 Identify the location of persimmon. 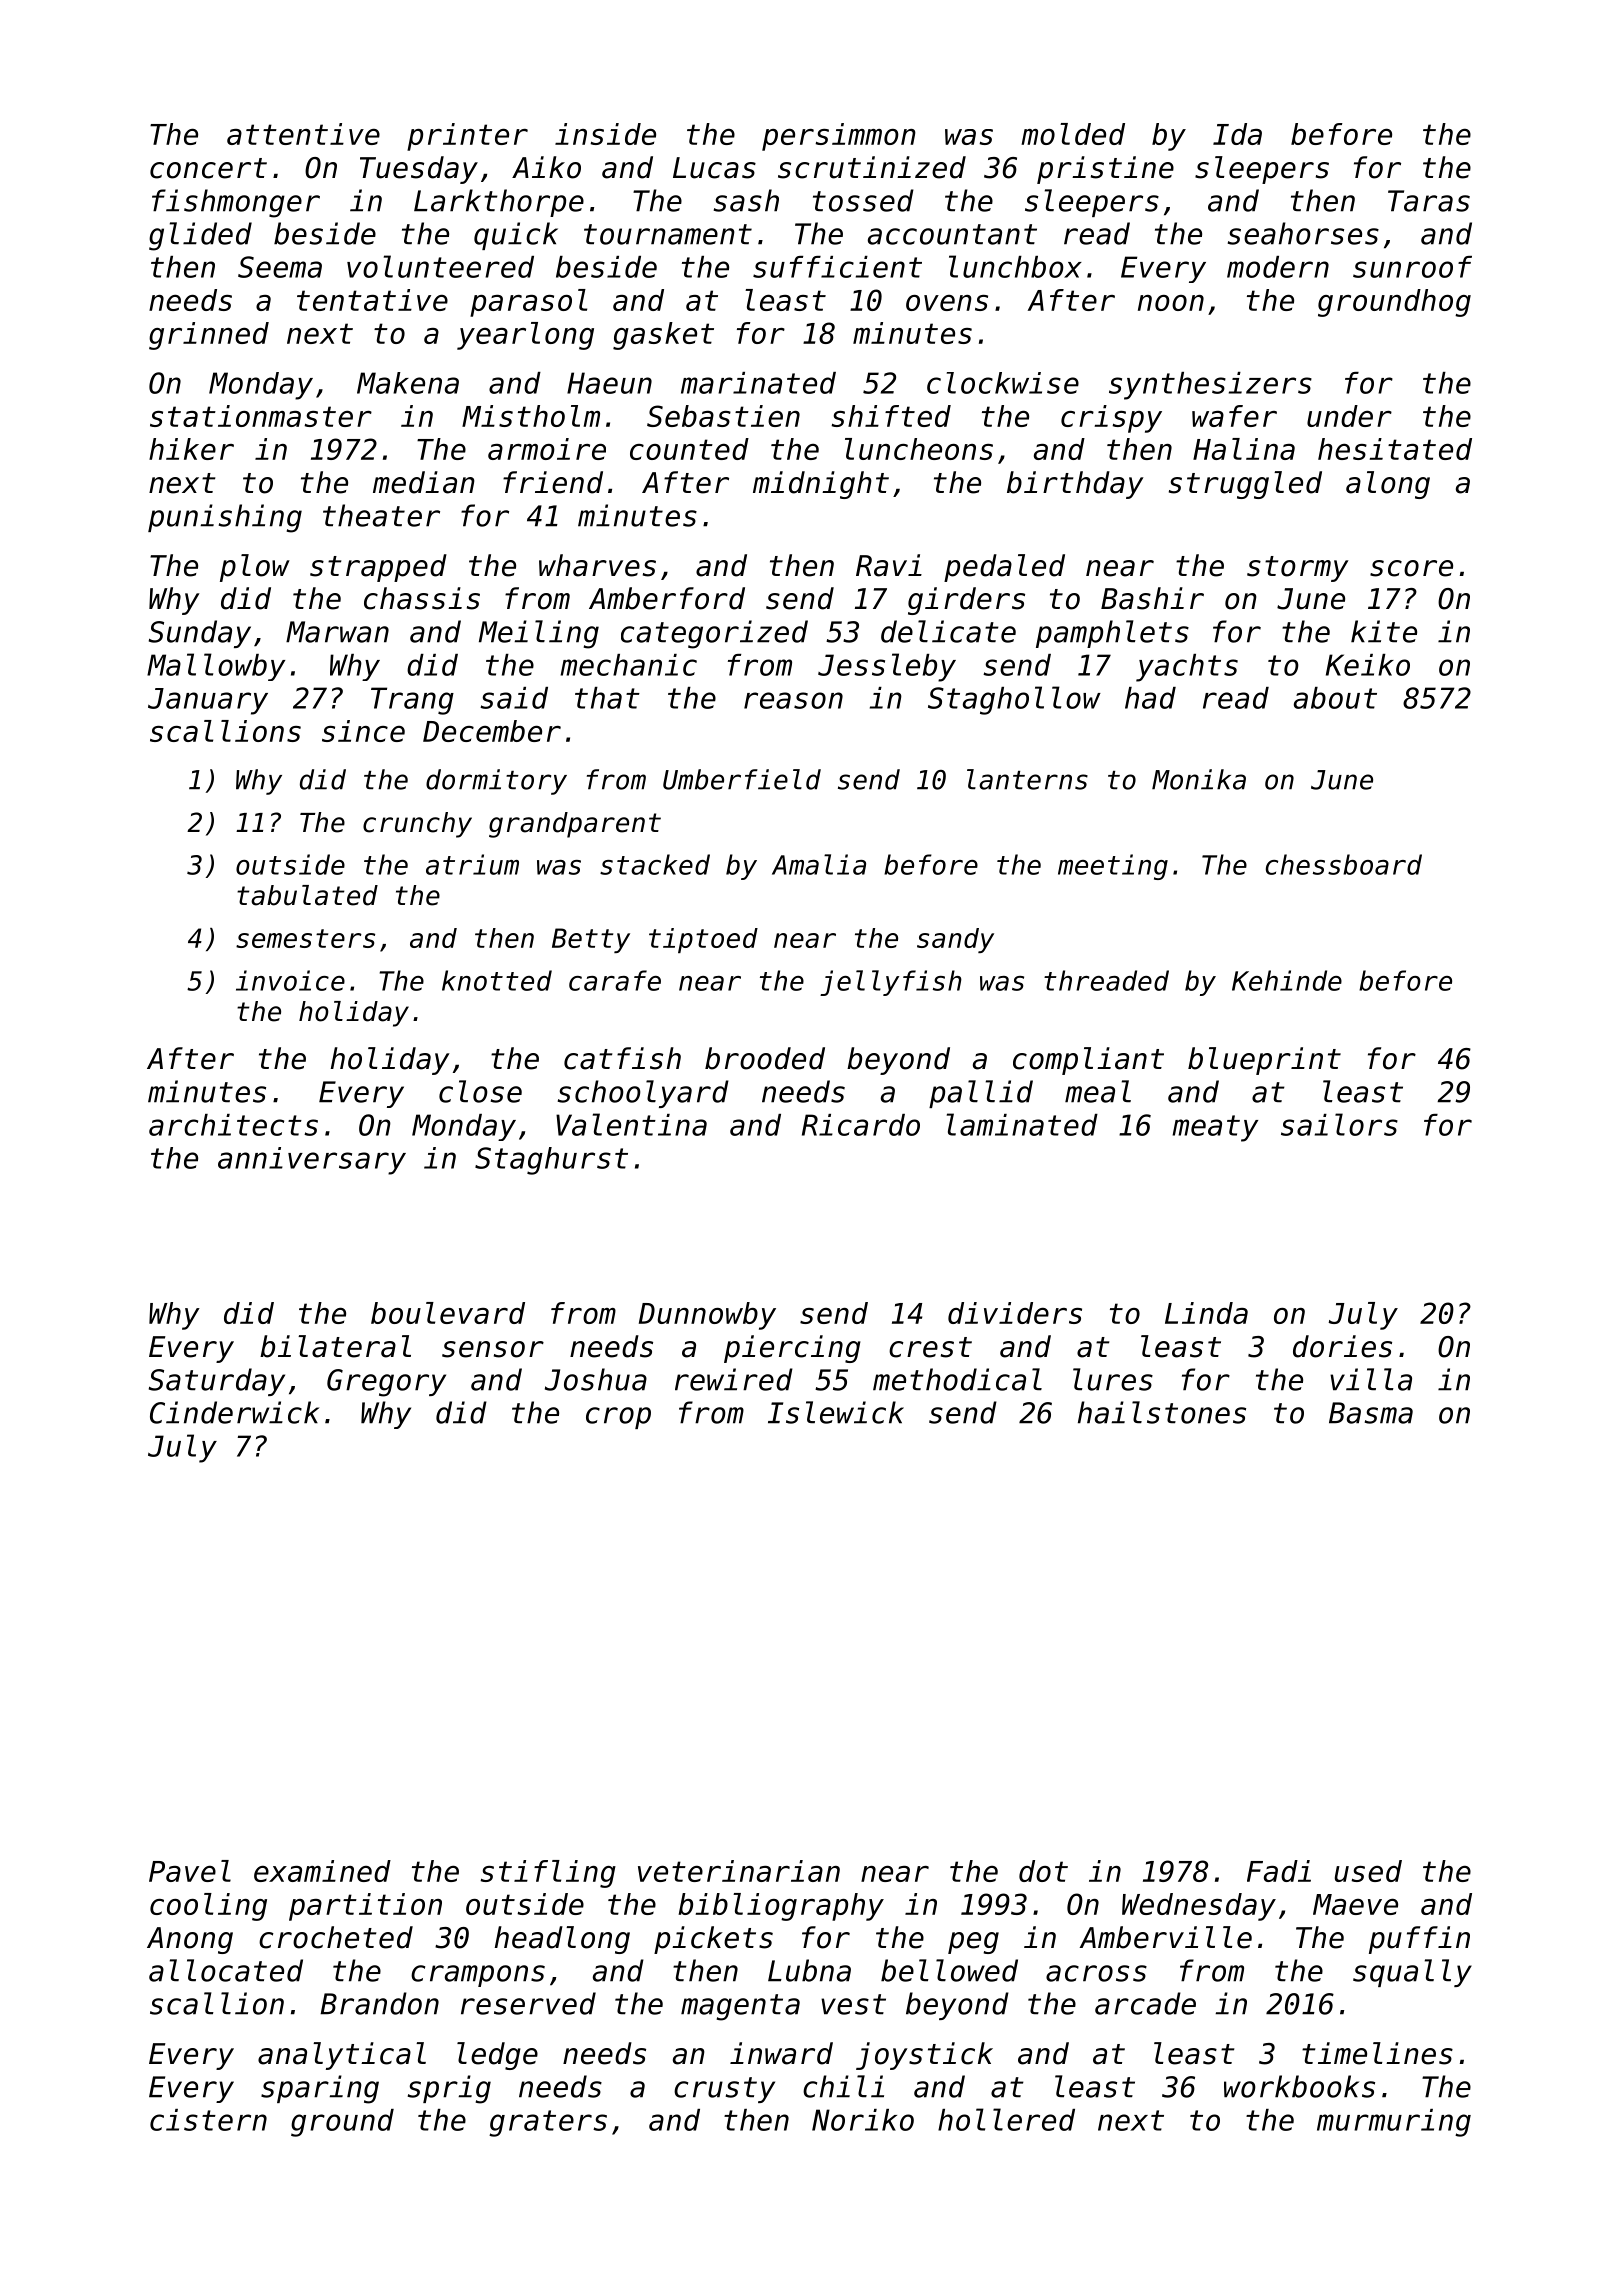
(839, 137).
